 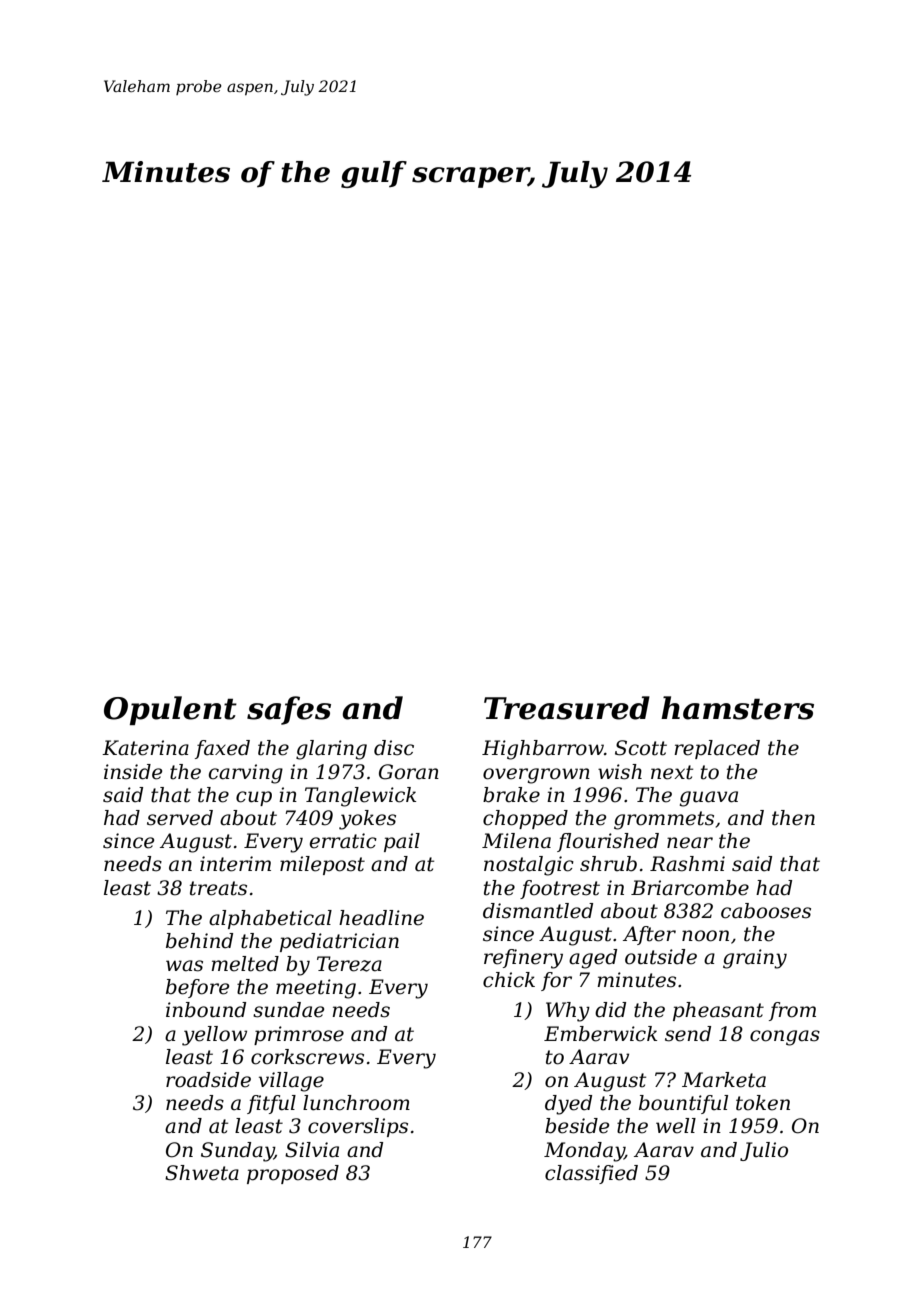 What do you see at coordinates (529, 866) in the screenshot?
I see `nostalgic` at bounding box center [529, 866].
